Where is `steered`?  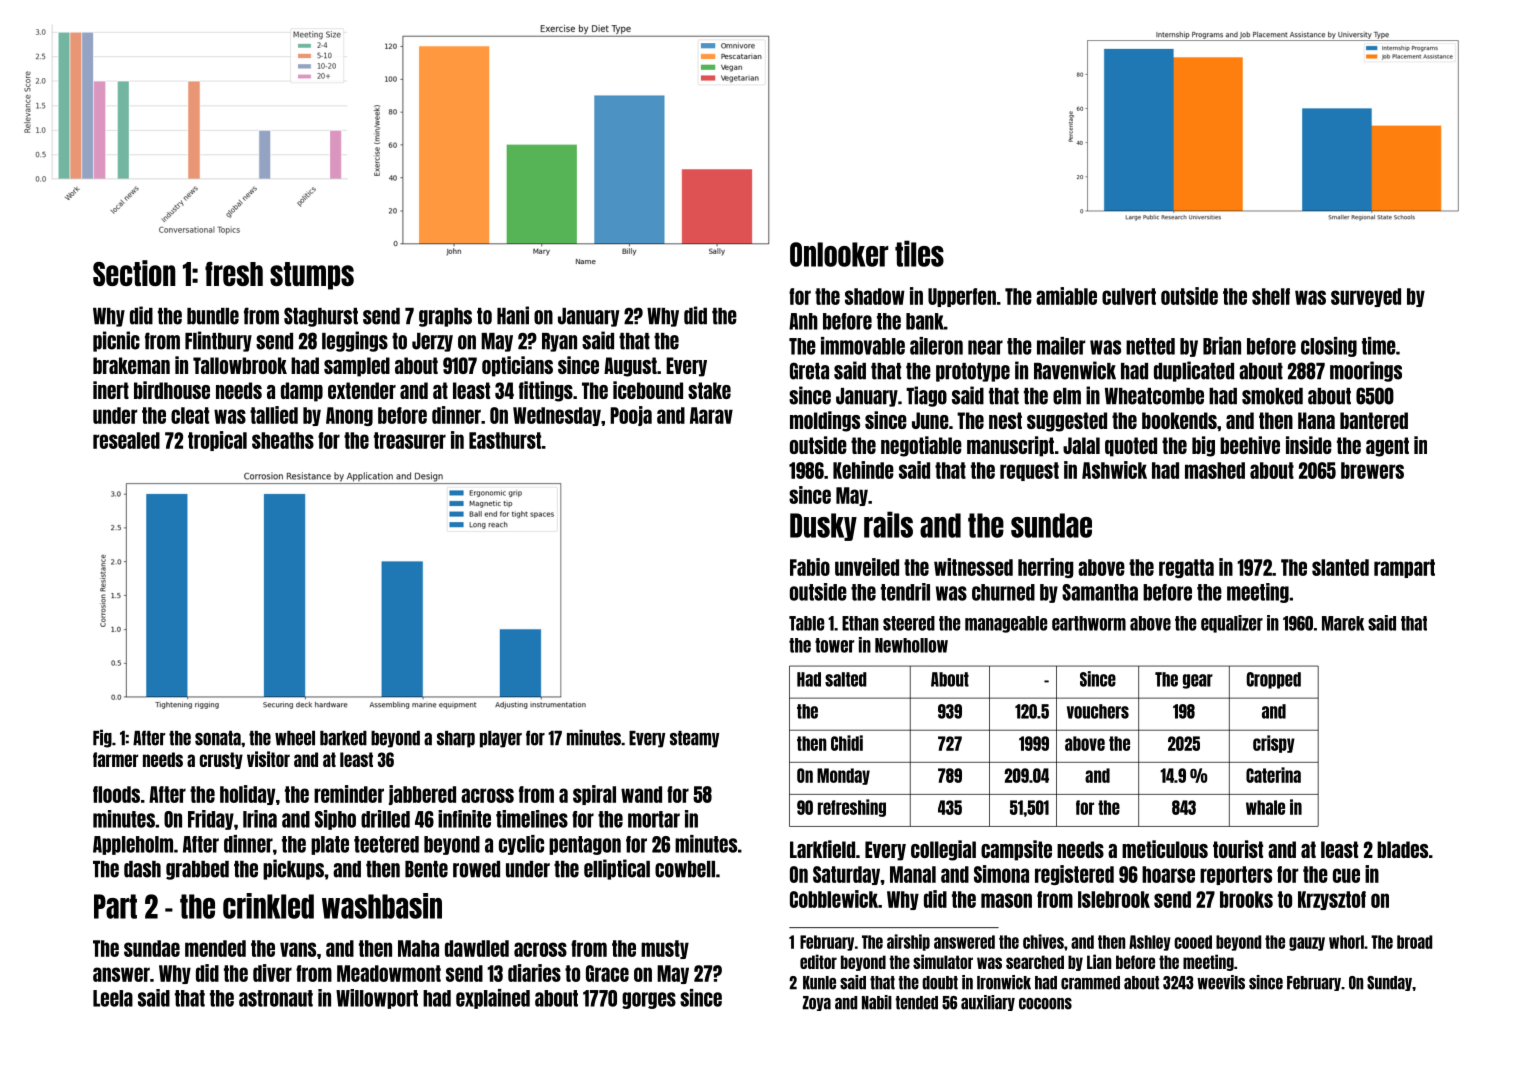
steered is located at coordinates (909, 623).
